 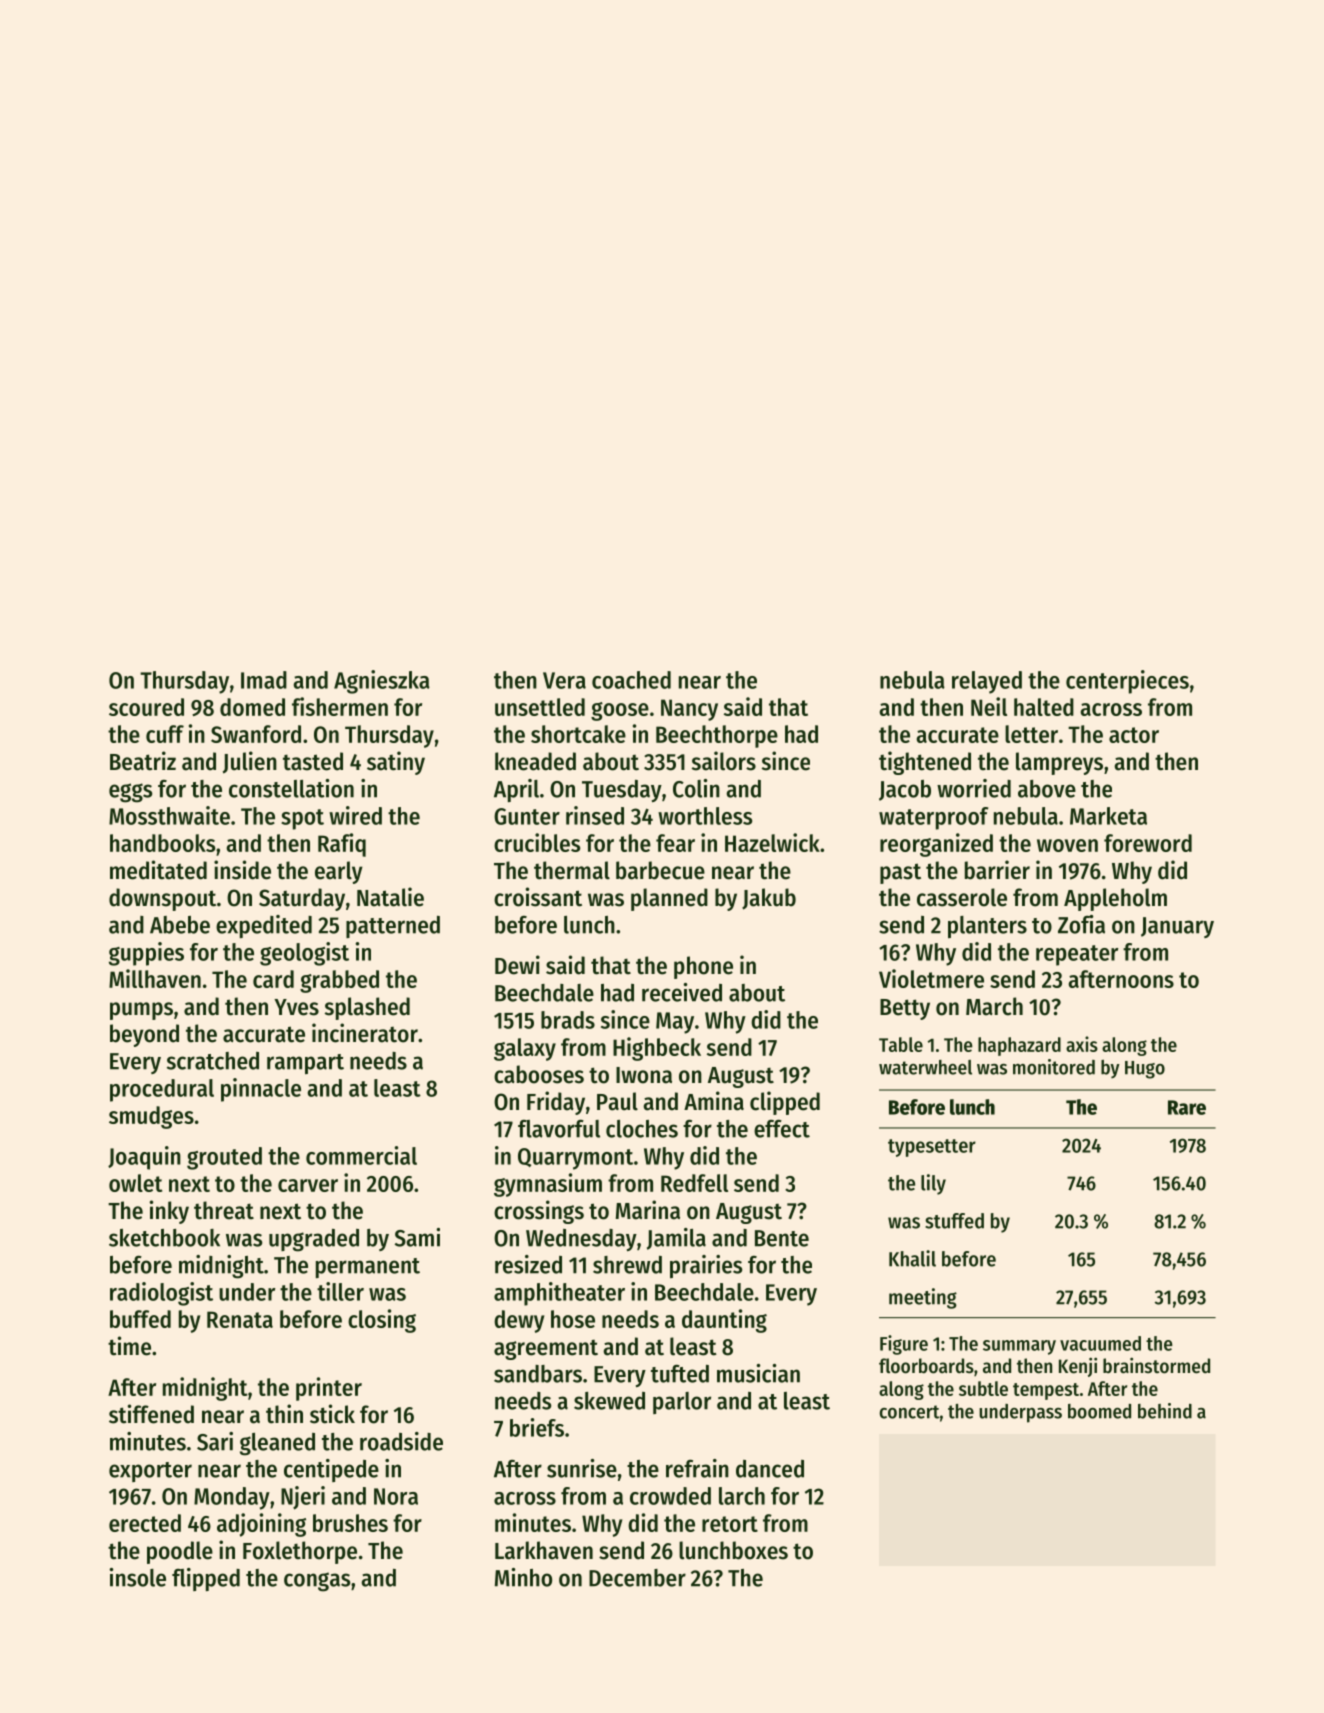 I want to click on Amina, so click(x=714, y=1101).
